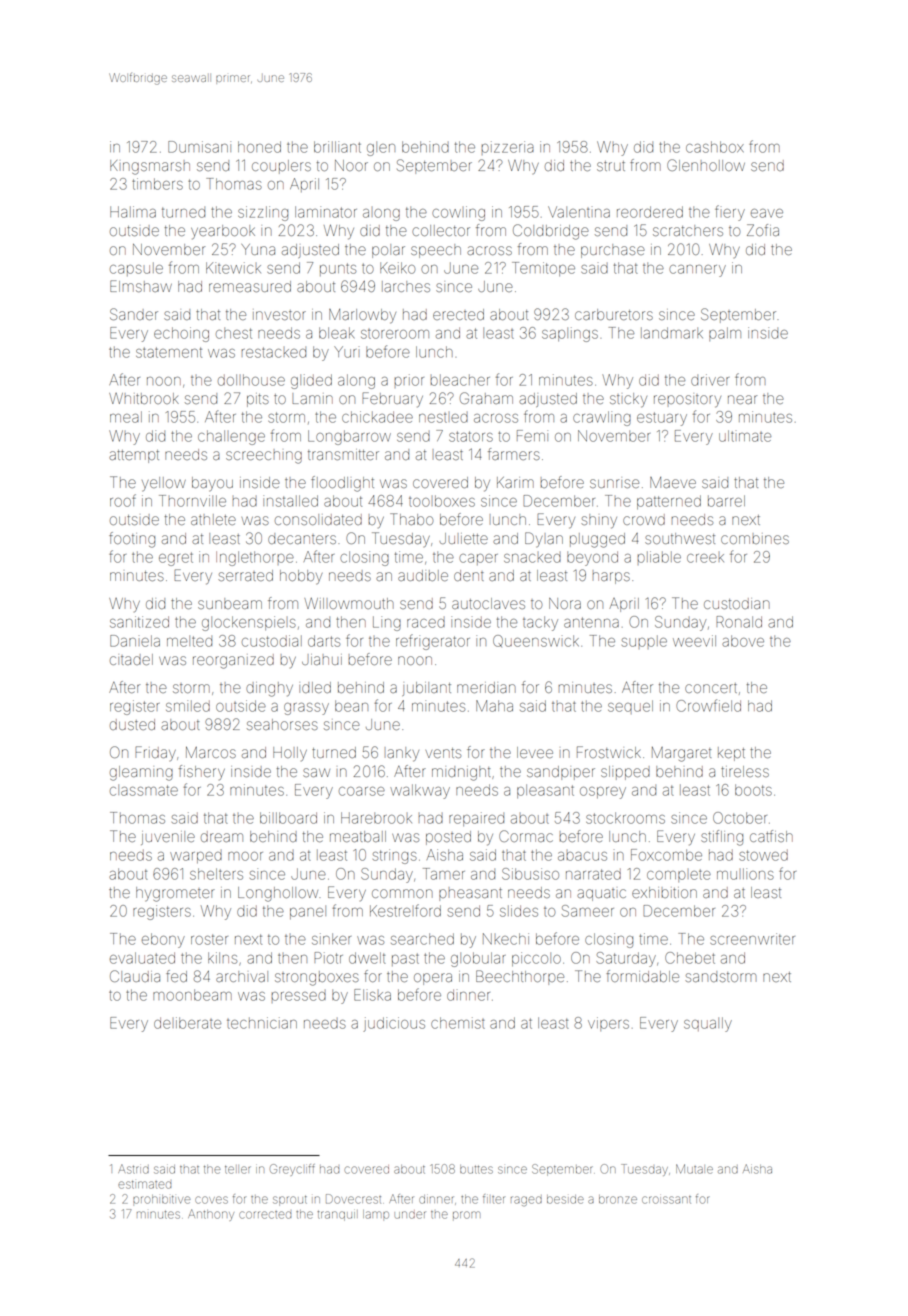 This screenshot has width=908, height=1316. Describe the element at coordinates (139, 622) in the screenshot. I see `sanitized` at that location.
